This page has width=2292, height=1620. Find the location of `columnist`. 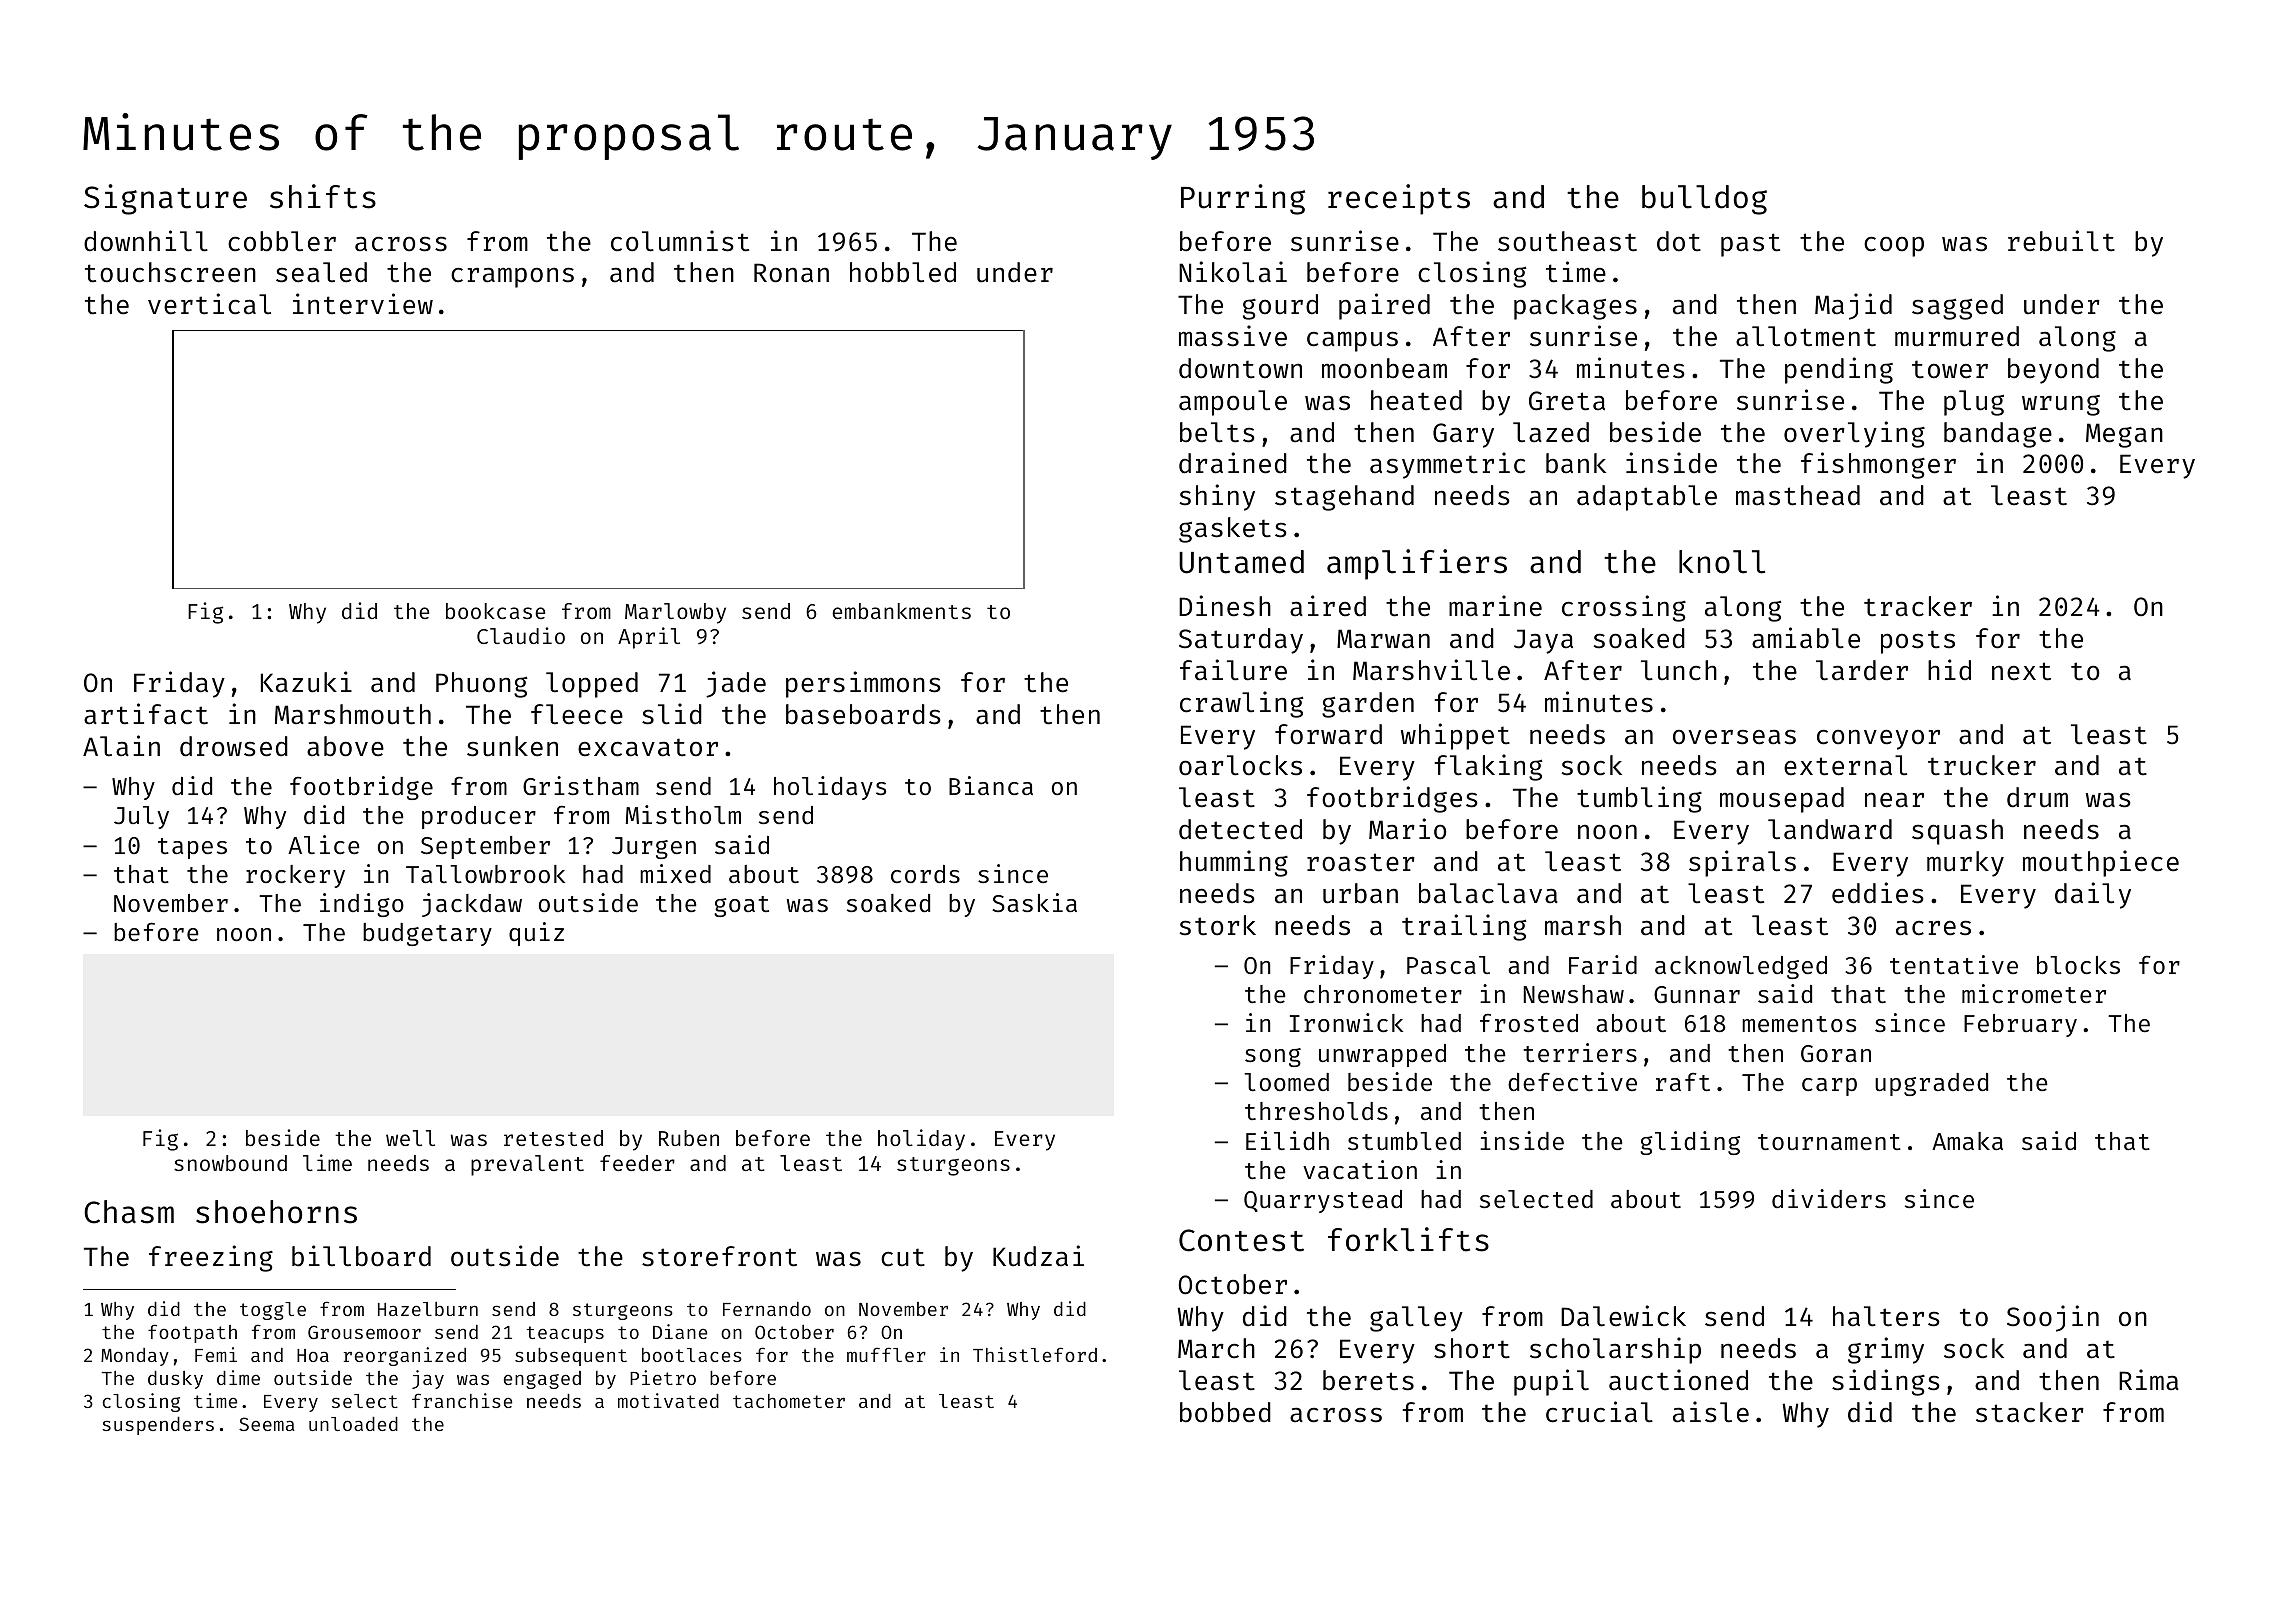

columnist is located at coordinates (680, 241).
